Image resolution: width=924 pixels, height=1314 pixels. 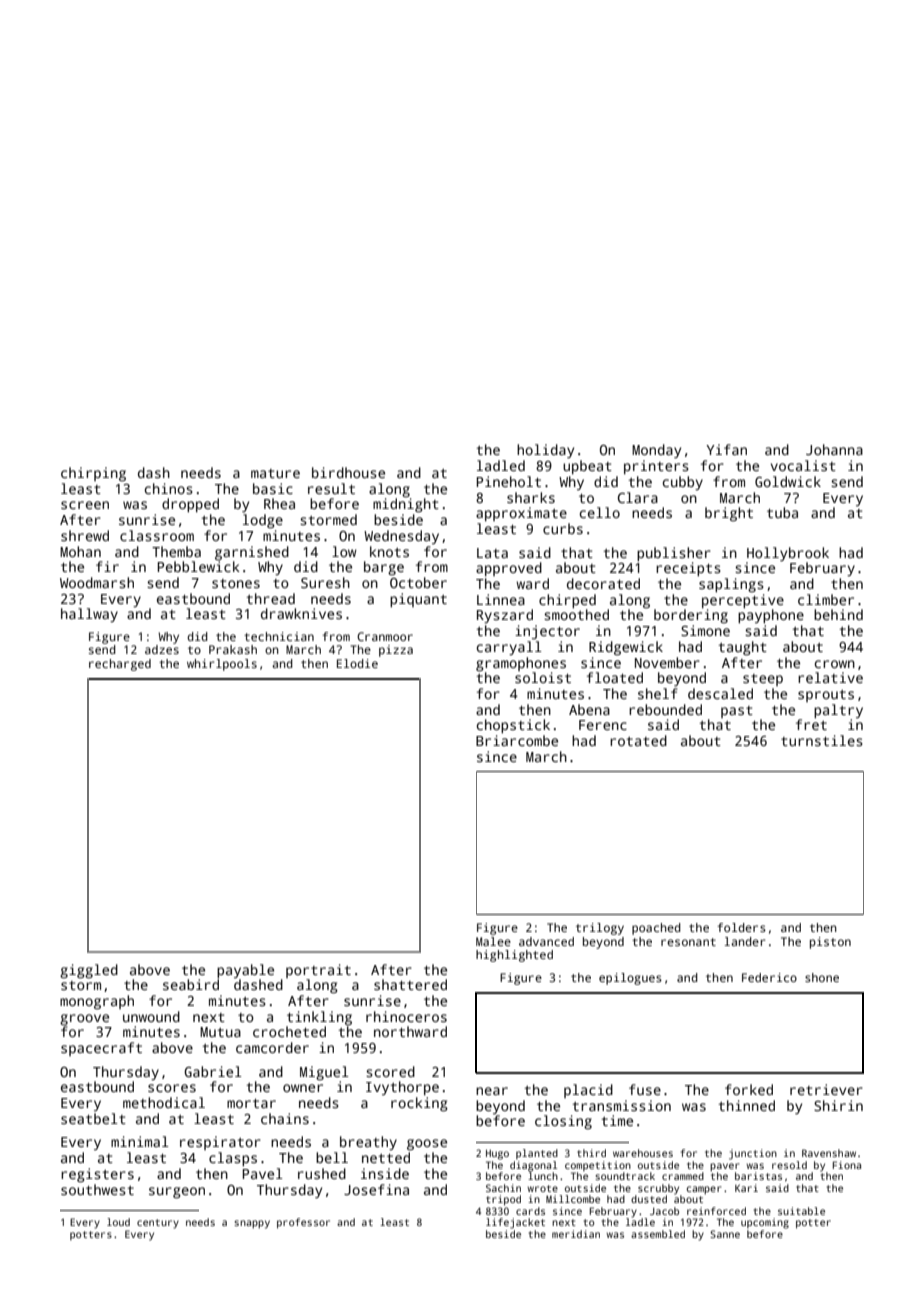 I want to click on chirping, so click(x=93, y=474).
